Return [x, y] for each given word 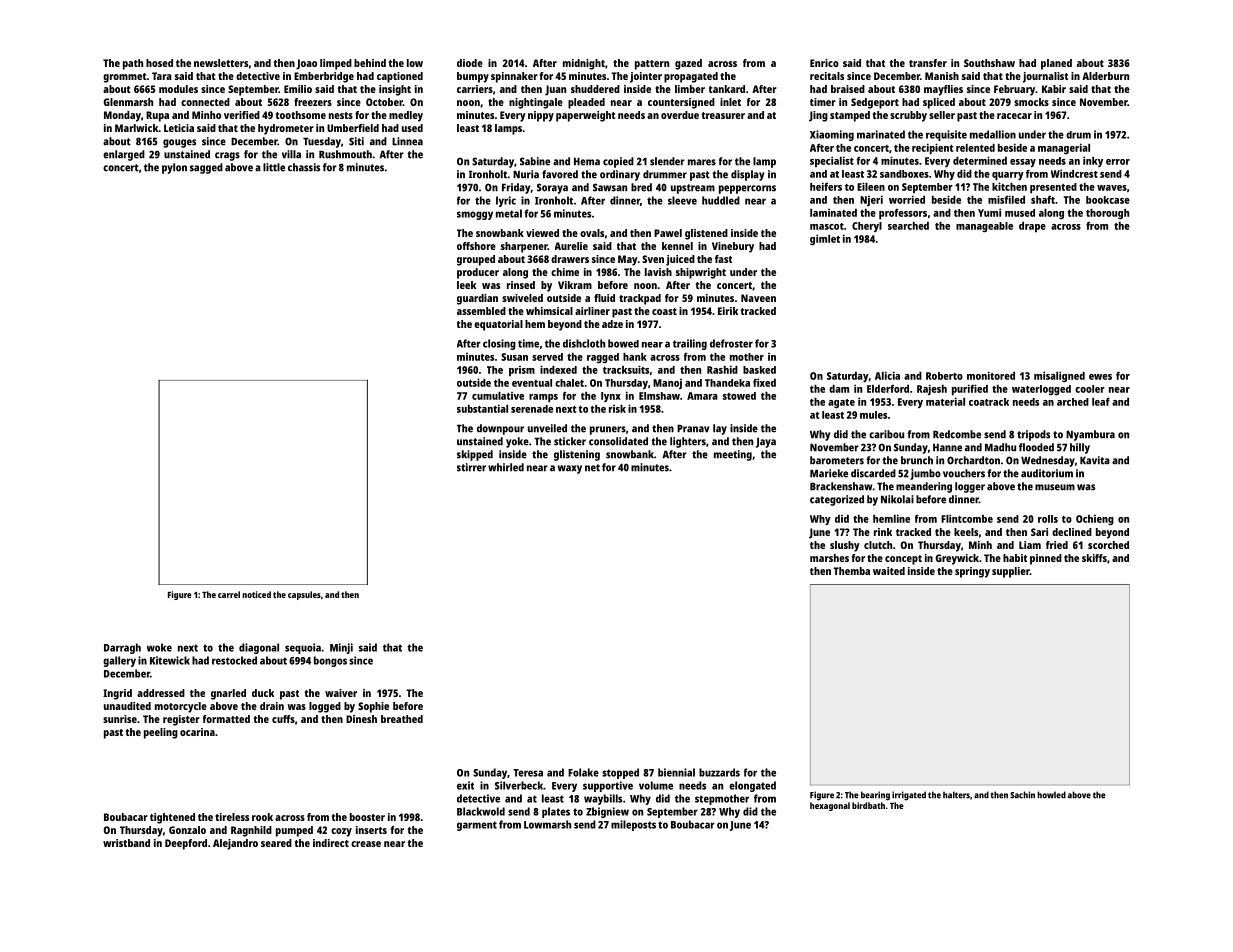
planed [1056, 64]
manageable [984, 227]
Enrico [824, 63]
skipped [475, 455]
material [945, 401]
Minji [341, 648]
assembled [481, 311]
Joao [306, 64]
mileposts [633, 825]
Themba [851, 571]
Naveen [758, 298]
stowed [739, 396]
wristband [126, 843]
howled [1051, 795]
